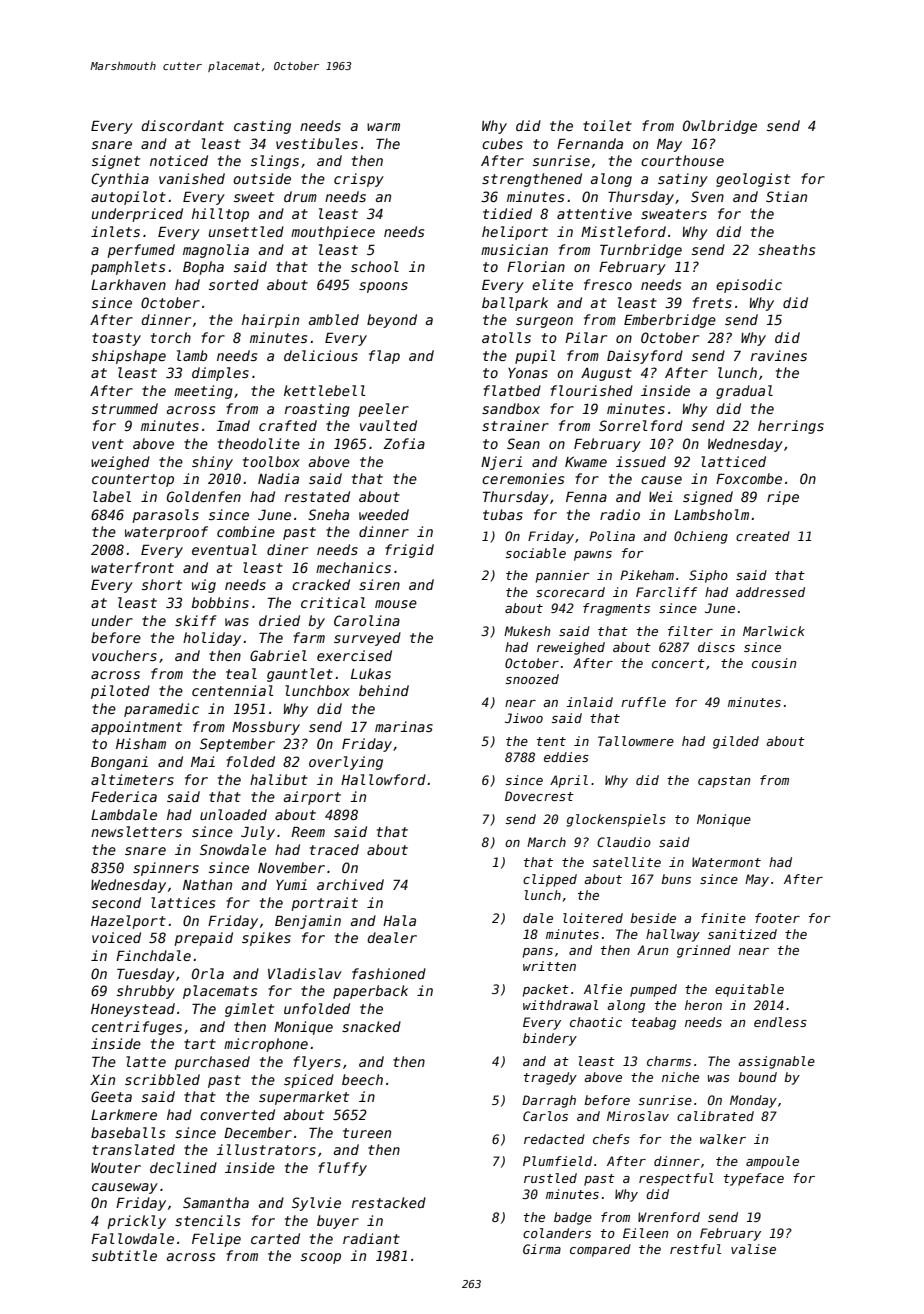  Describe the element at coordinates (690, 631) in the page. I see `filter` at that location.
